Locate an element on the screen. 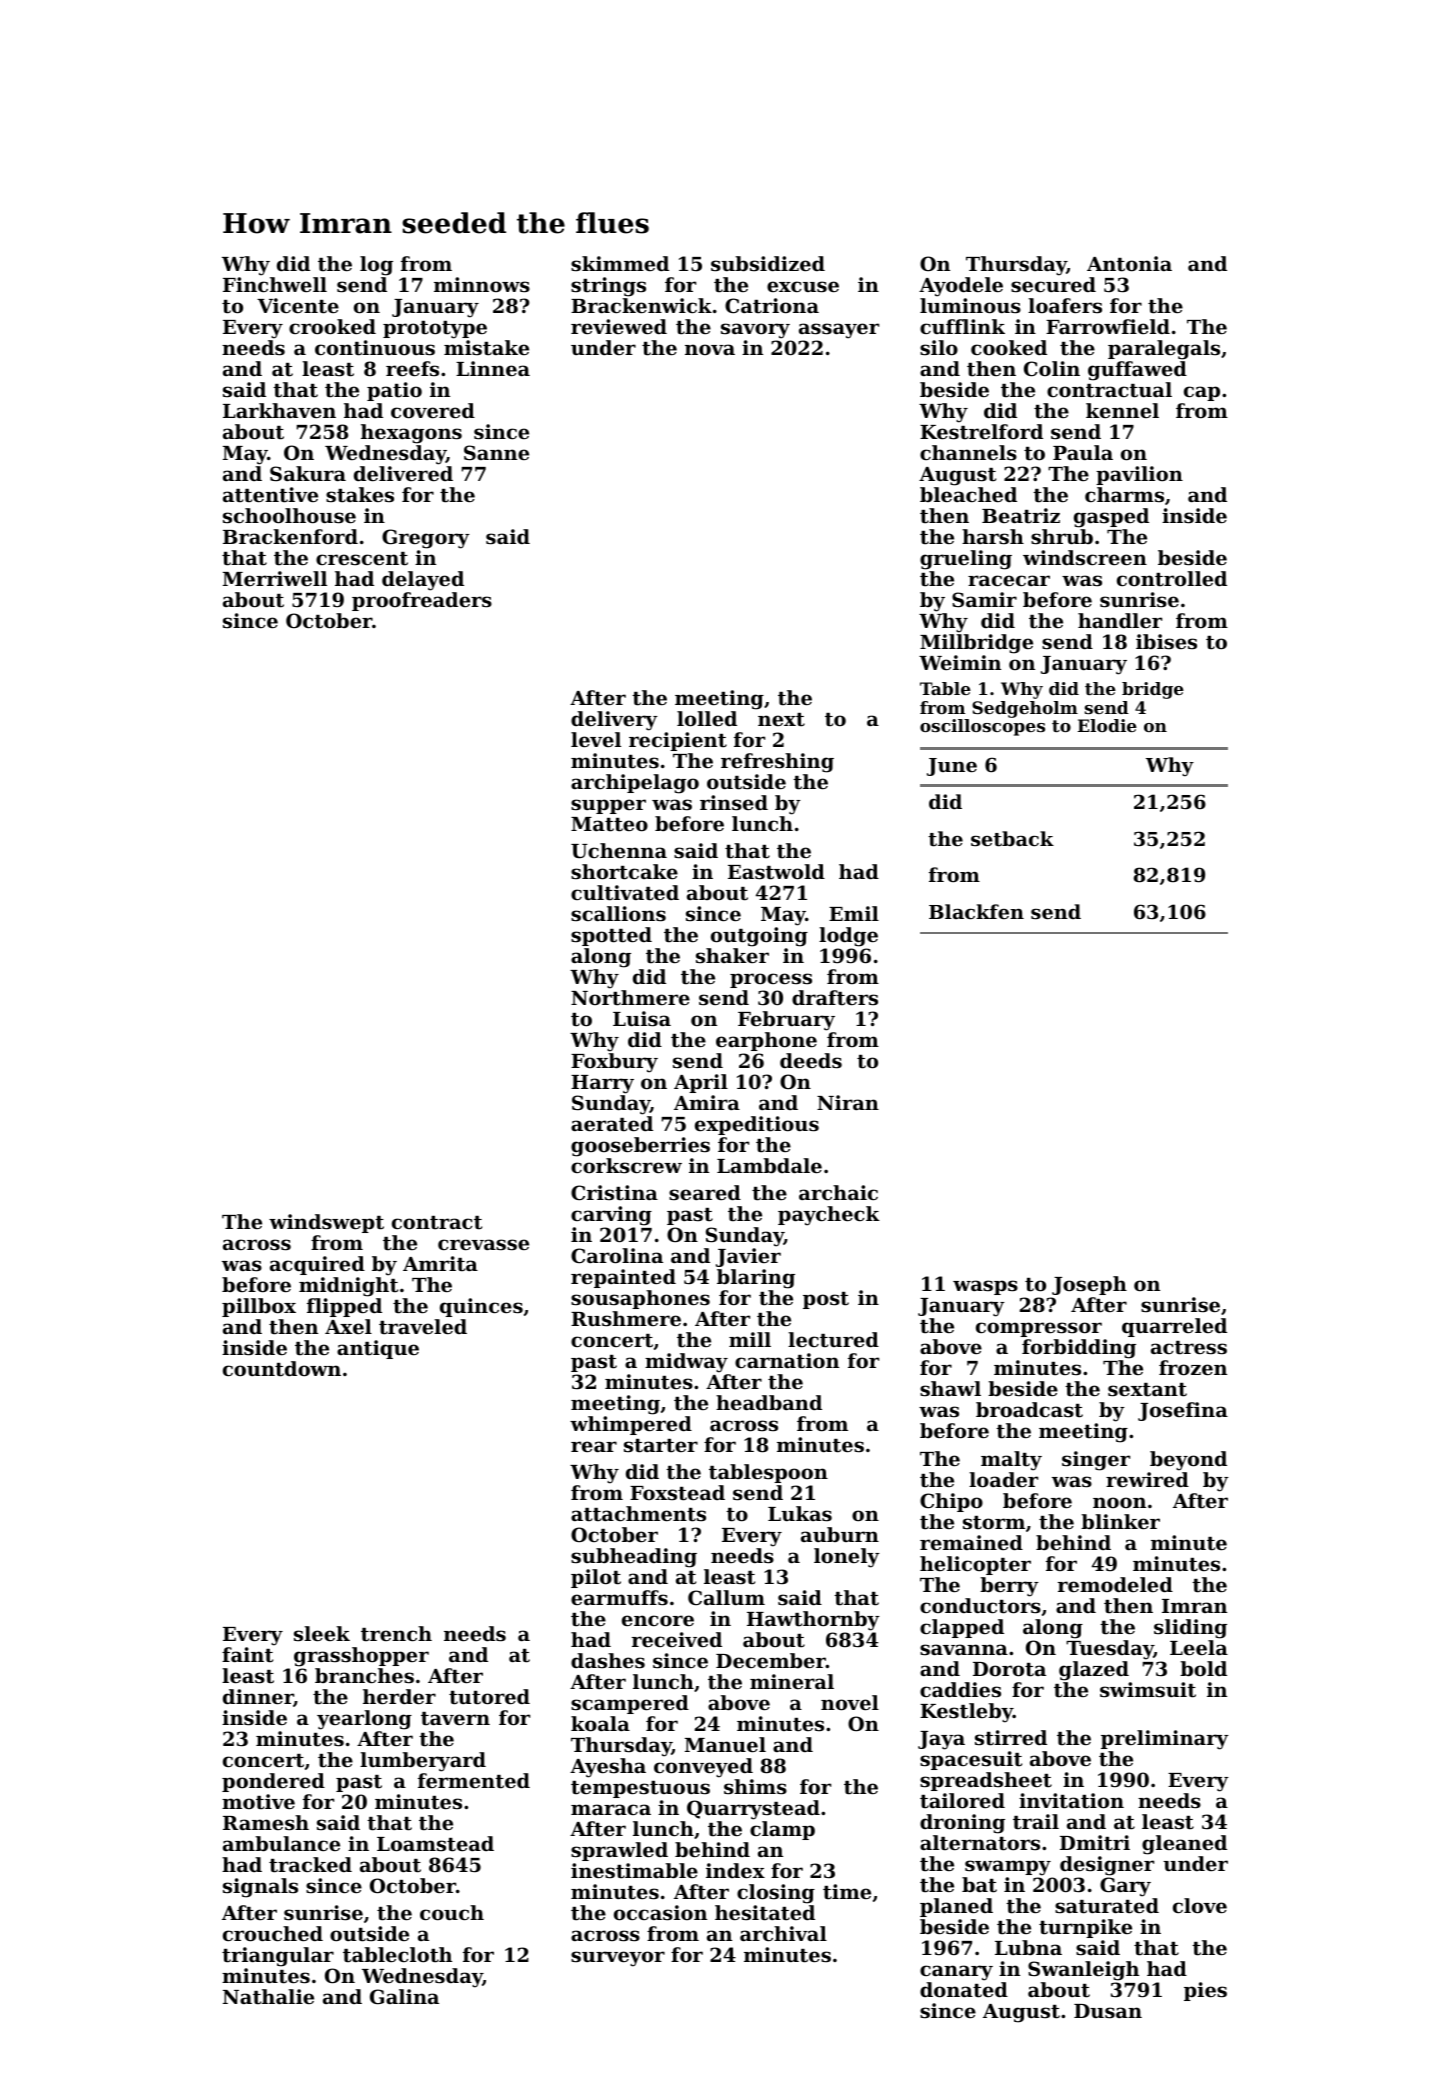 The width and height of the screenshot is (1450, 2100). rear is located at coordinates (594, 1446).
